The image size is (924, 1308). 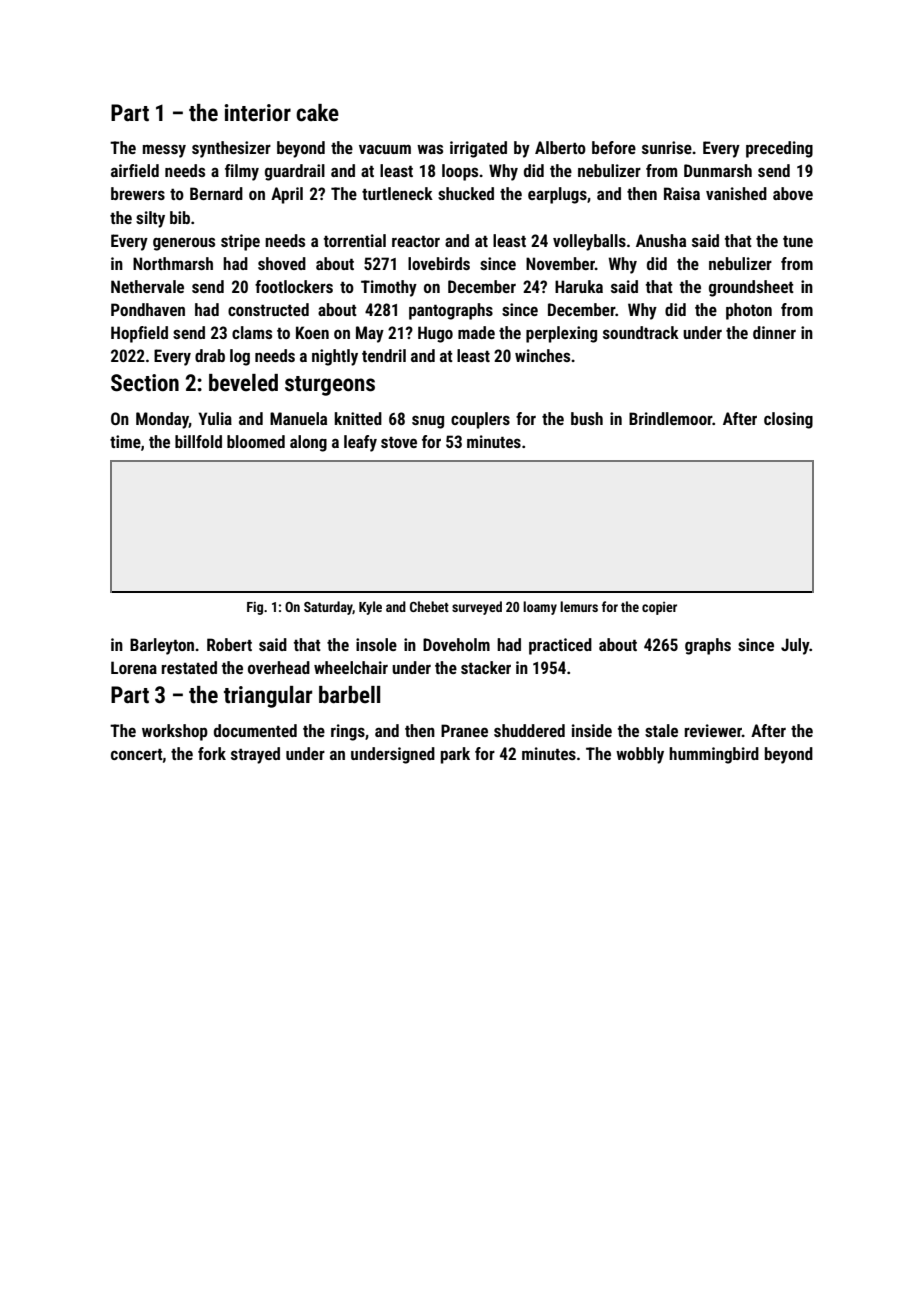 I want to click on concert, so click(x=137, y=754).
